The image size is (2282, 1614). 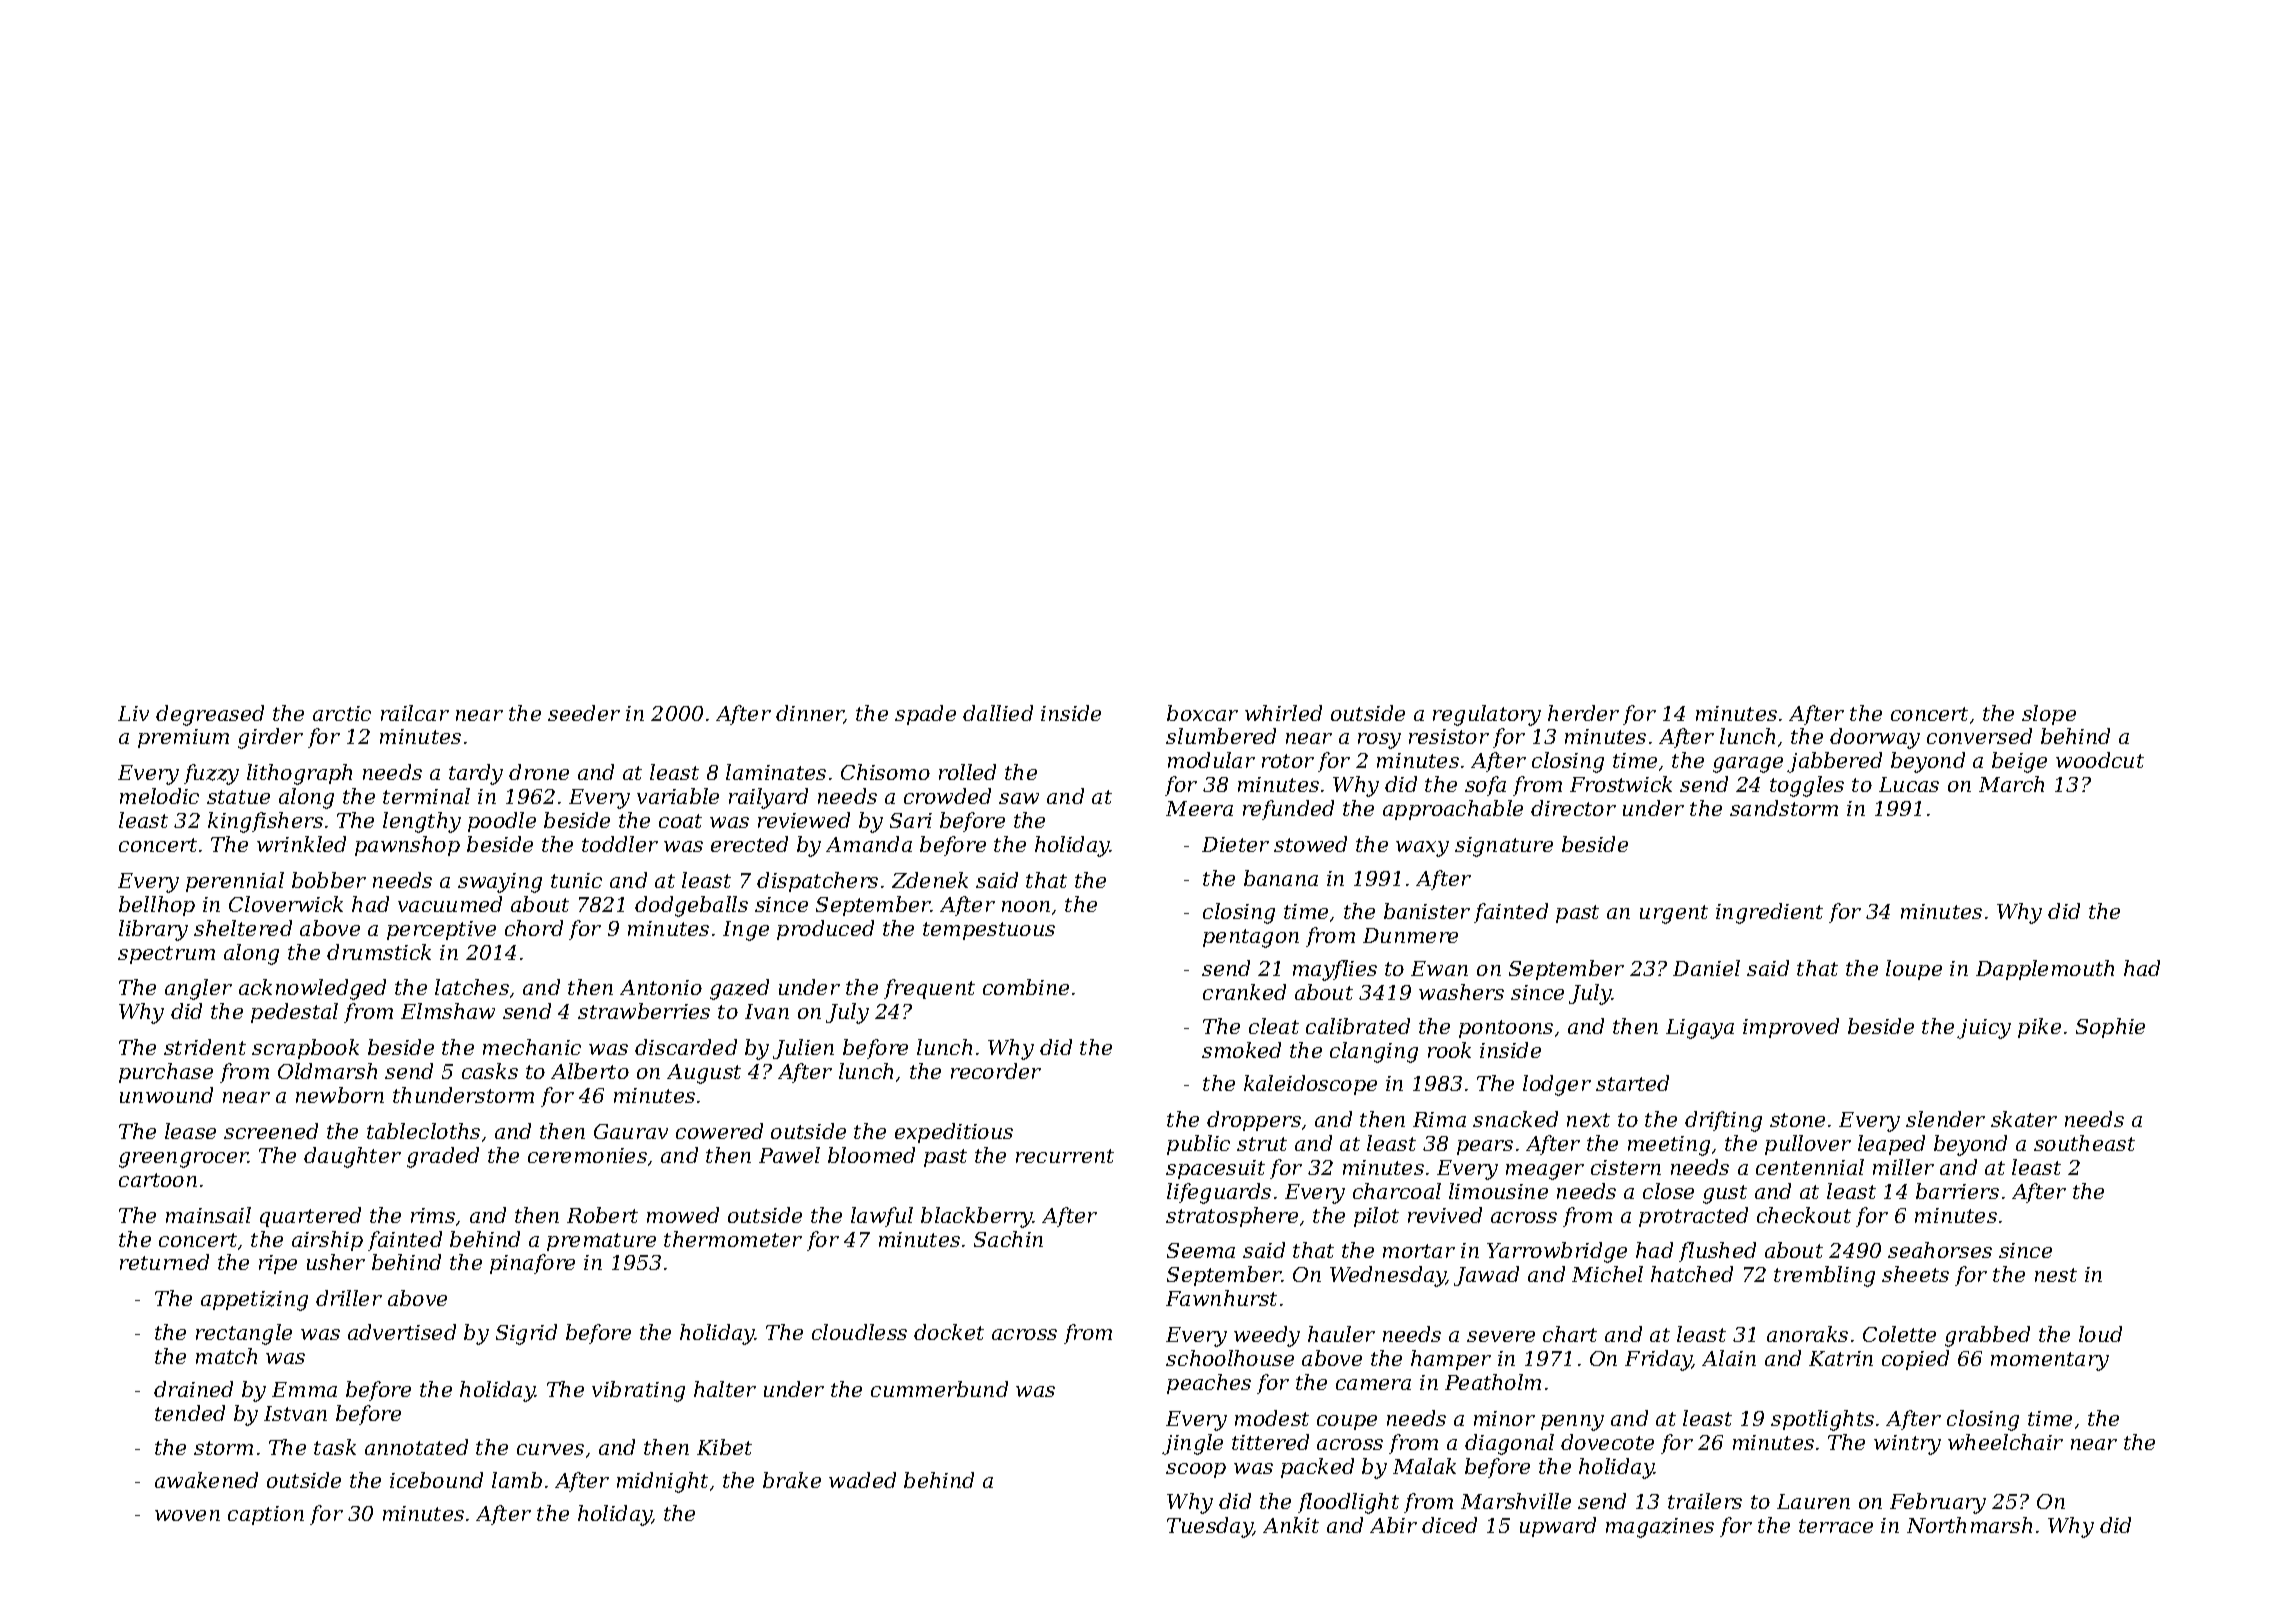 I want to click on Northmarsh, so click(x=1969, y=1525).
